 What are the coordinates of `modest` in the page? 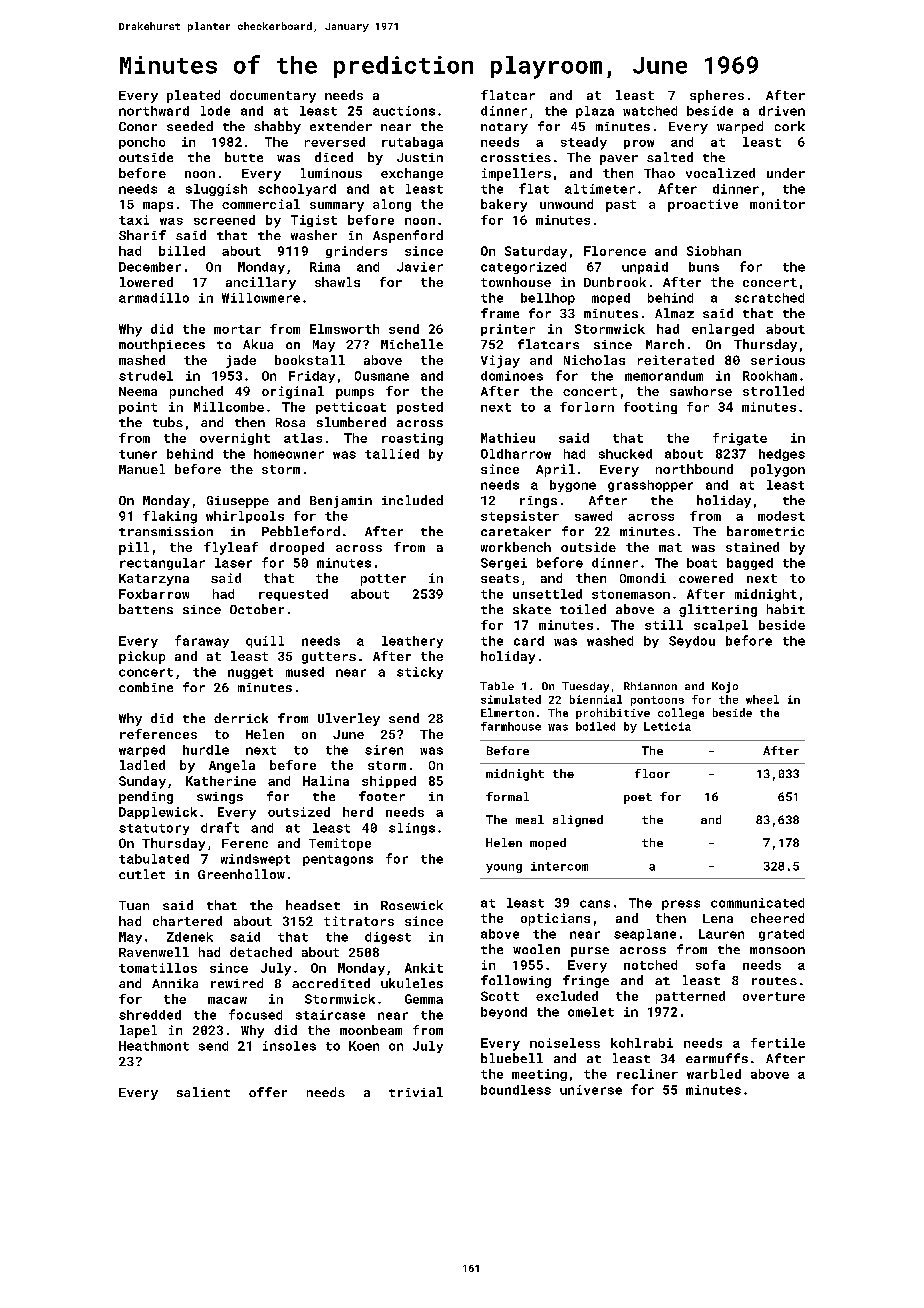 It's located at (781, 516).
